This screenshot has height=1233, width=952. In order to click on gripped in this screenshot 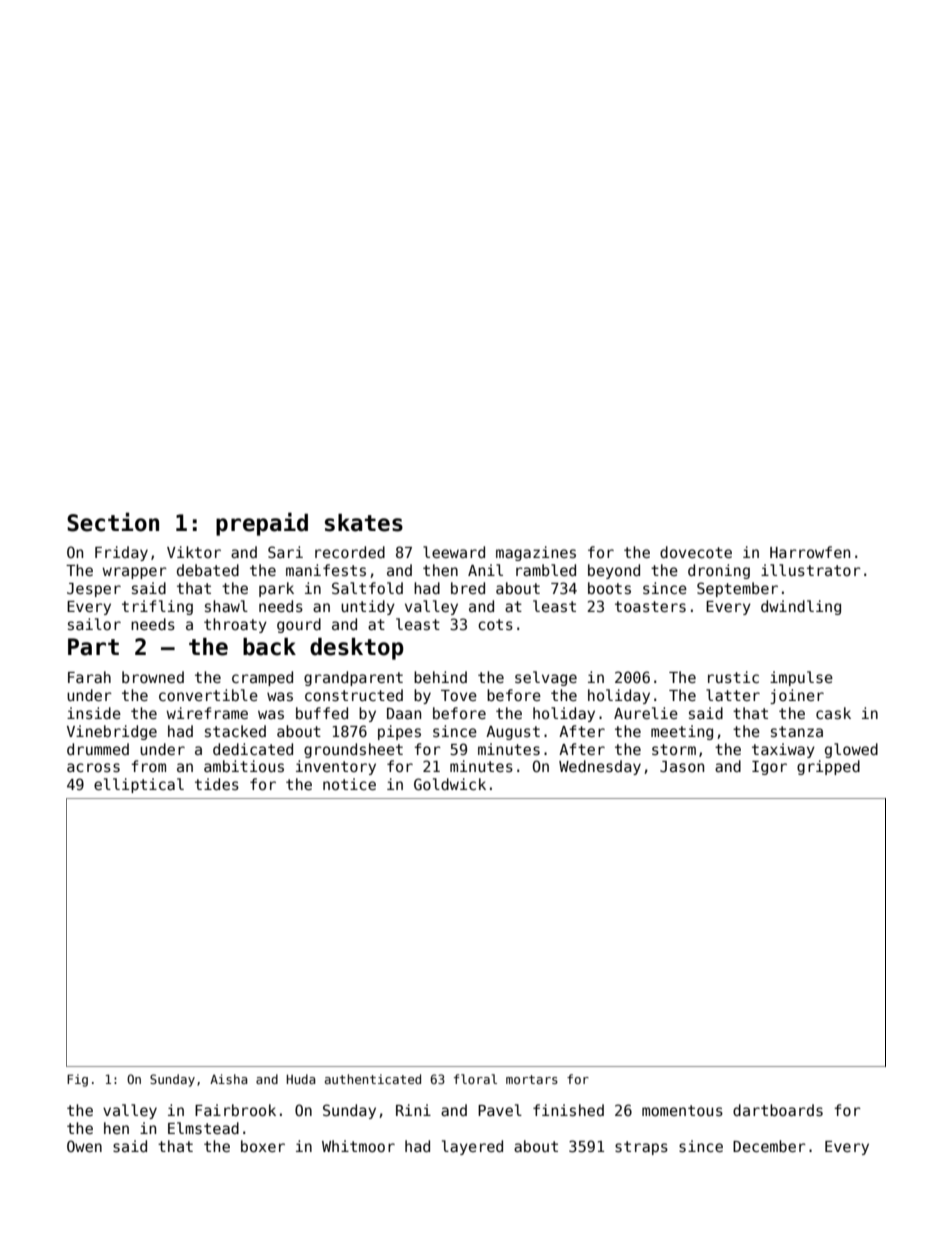, I will do `click(828, 767)`.
